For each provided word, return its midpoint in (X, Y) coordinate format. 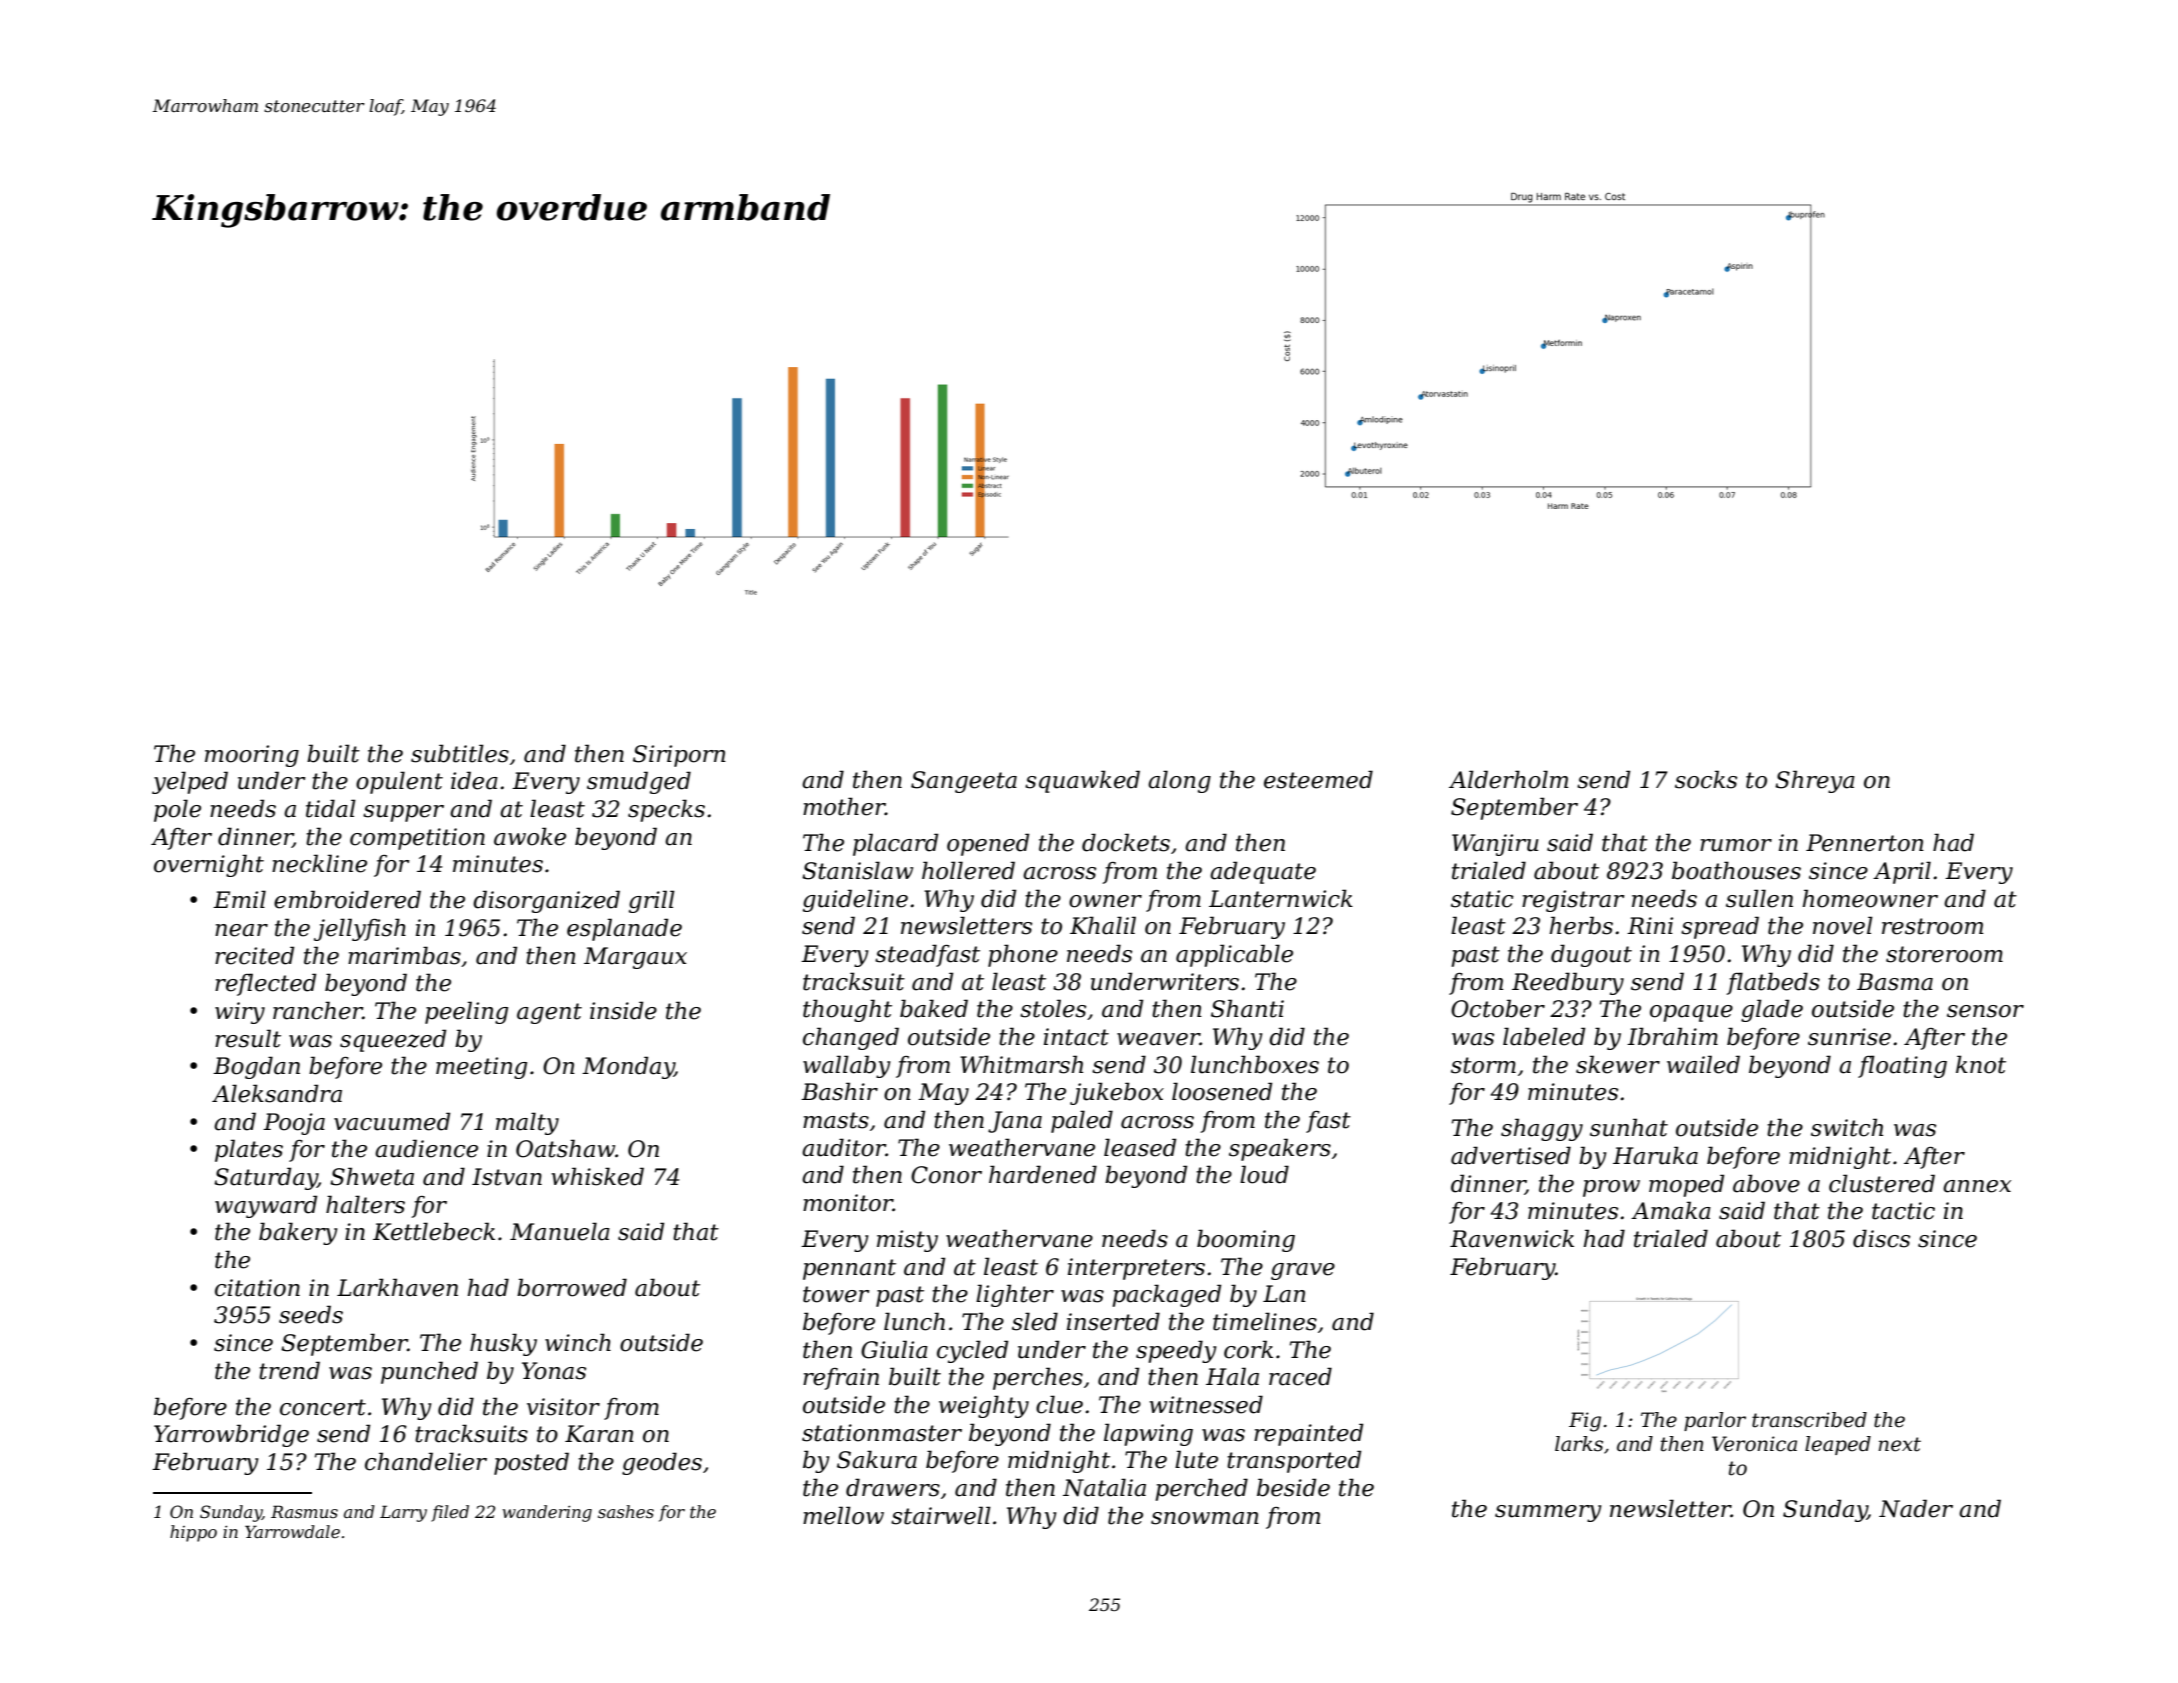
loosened (1222, 1091)
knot (1981, 1064)
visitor (563, 1407)
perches (1038, 1378)
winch (578, 1342)
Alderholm (1508, 779)
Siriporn (679, 756)
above (1766, 1183)
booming (1246, 1240)
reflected (265, 984)
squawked (1082, 781)
